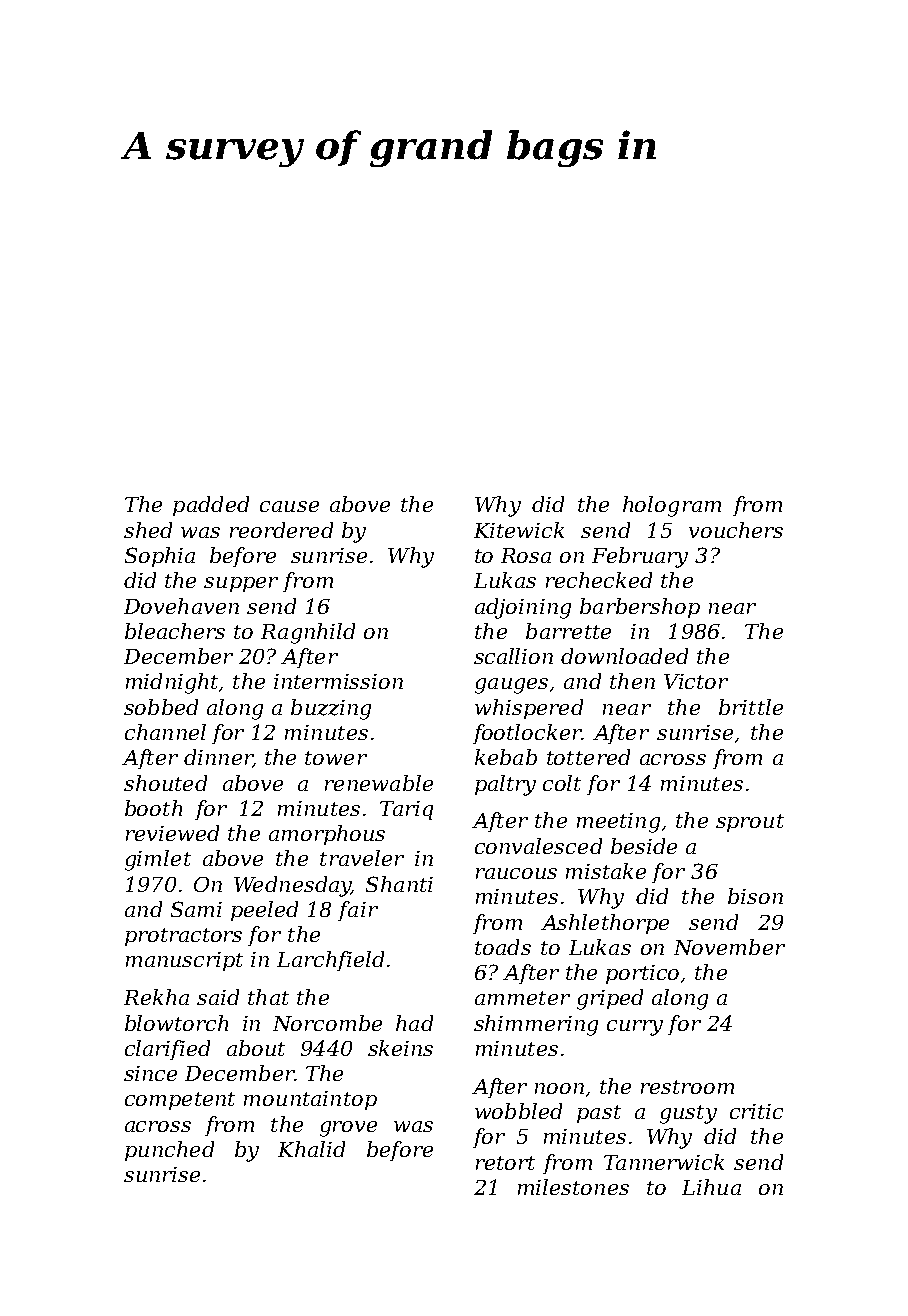 Image resolution: width=908 pixels, height=1316 pixels. I want to click on Victor, so click(696, 681).
